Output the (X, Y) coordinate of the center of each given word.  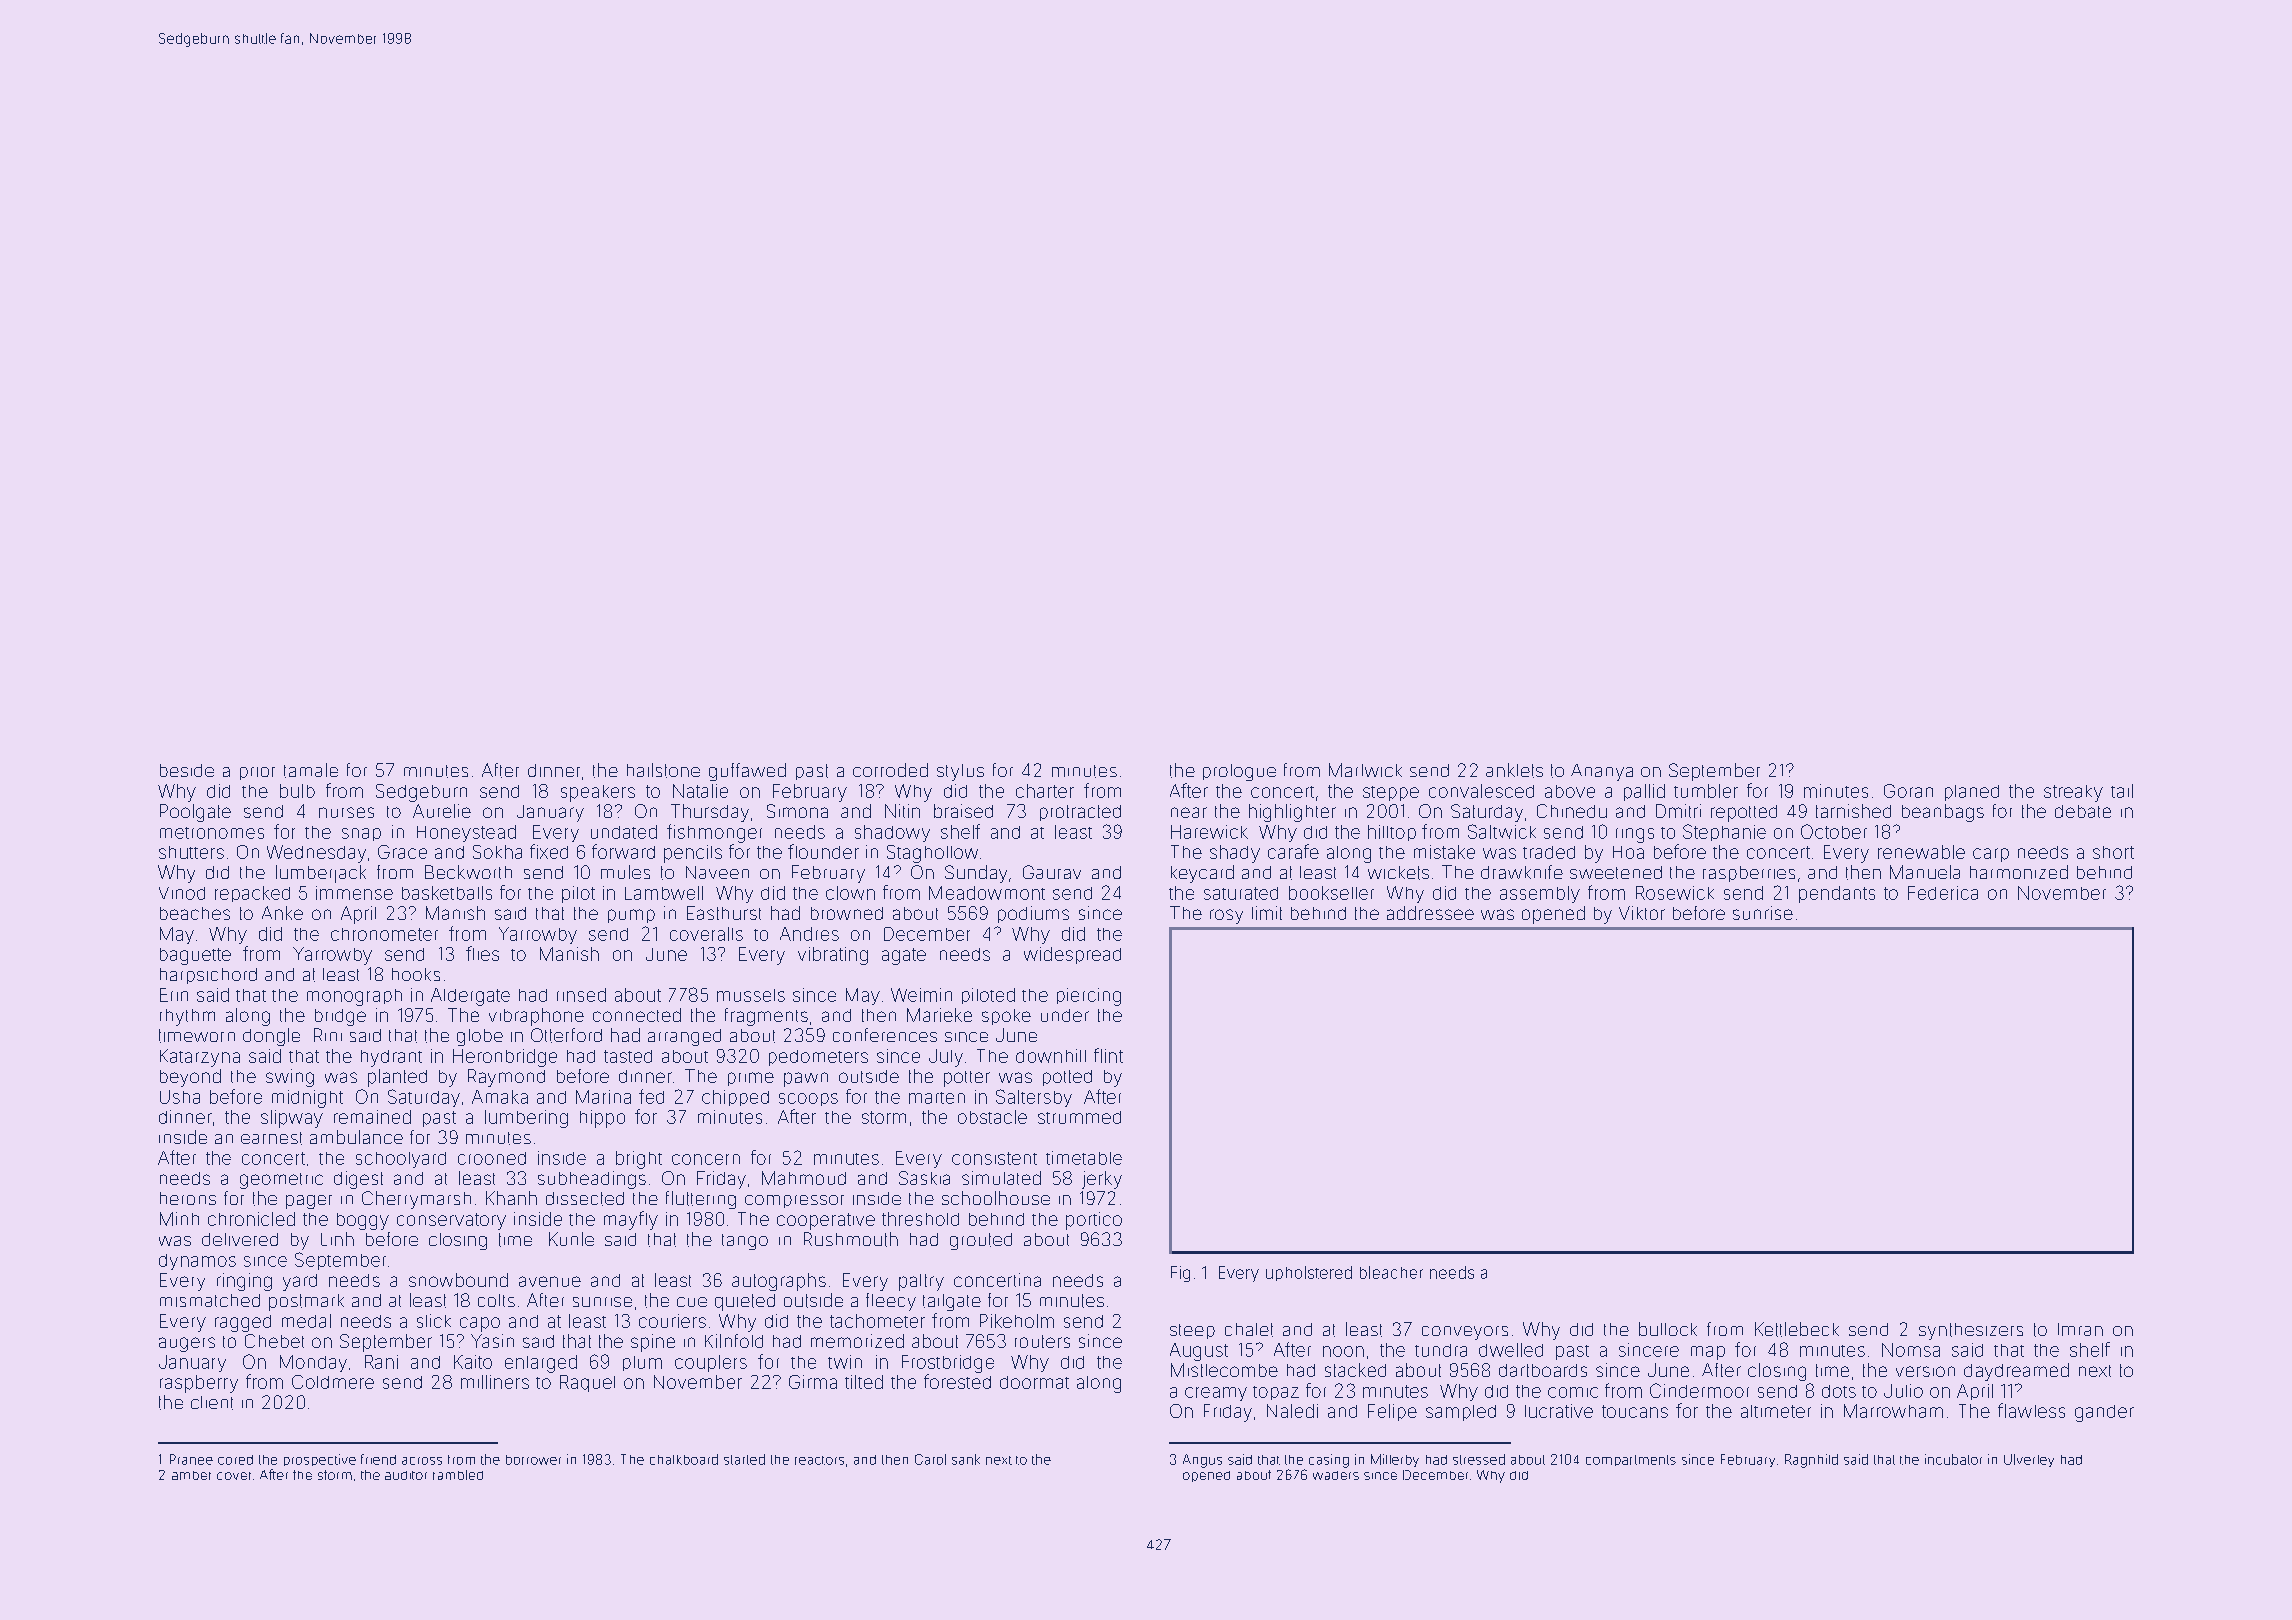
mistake (1444, 852)
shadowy (892, 833)
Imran (2080, 1329)
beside (187, 770)
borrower (533, 1460)
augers (187, 1344)
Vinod (182, 893)
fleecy (891, 1302)
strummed (1079, 1117)
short (2113, 852)
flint (1108, 1055)
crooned (492, 1158)
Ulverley (2029, 1460)
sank (966, 1459)
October (1834, 831)
